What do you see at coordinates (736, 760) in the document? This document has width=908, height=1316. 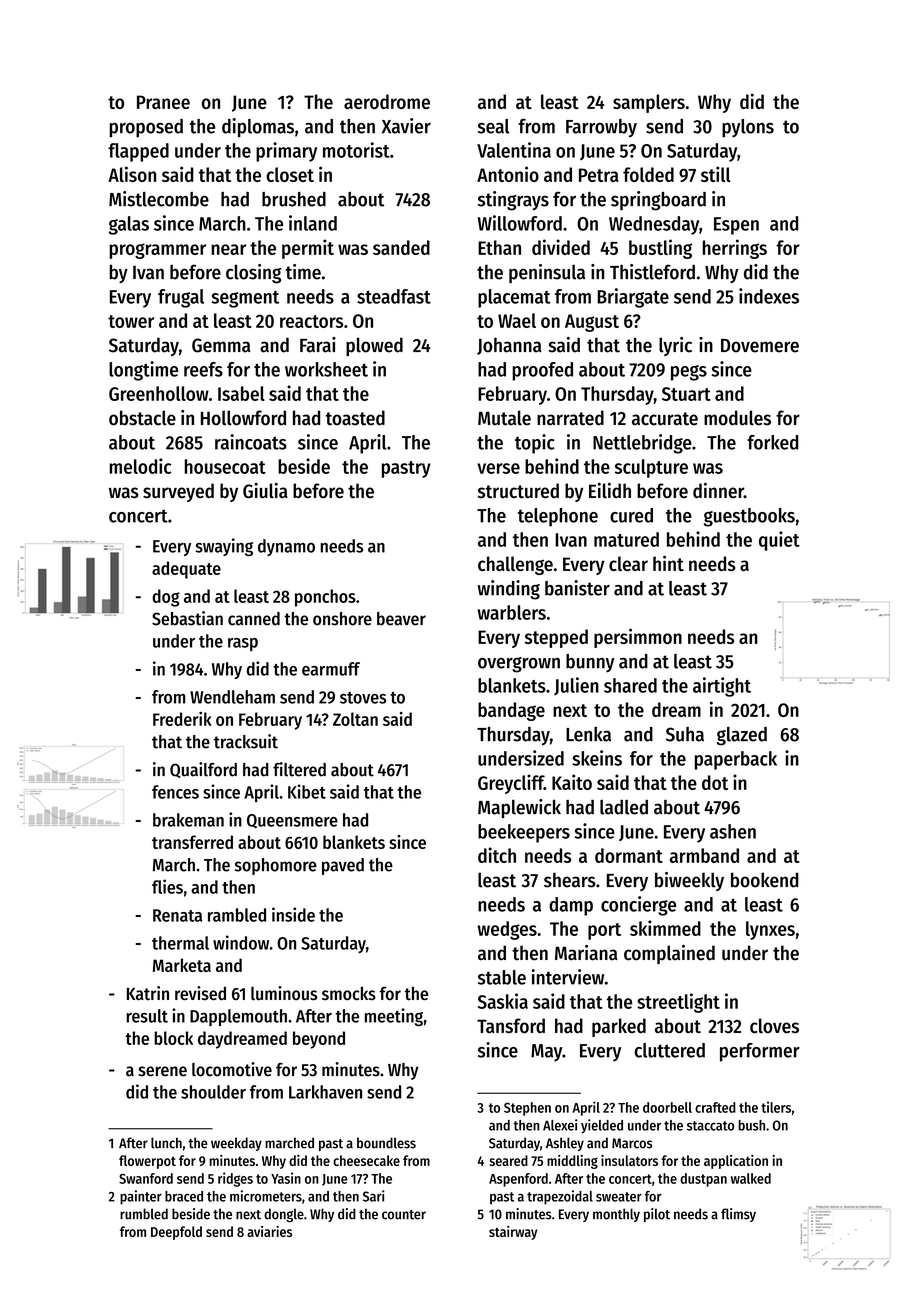 I see `paperback` at bounding box center [736, 760].
